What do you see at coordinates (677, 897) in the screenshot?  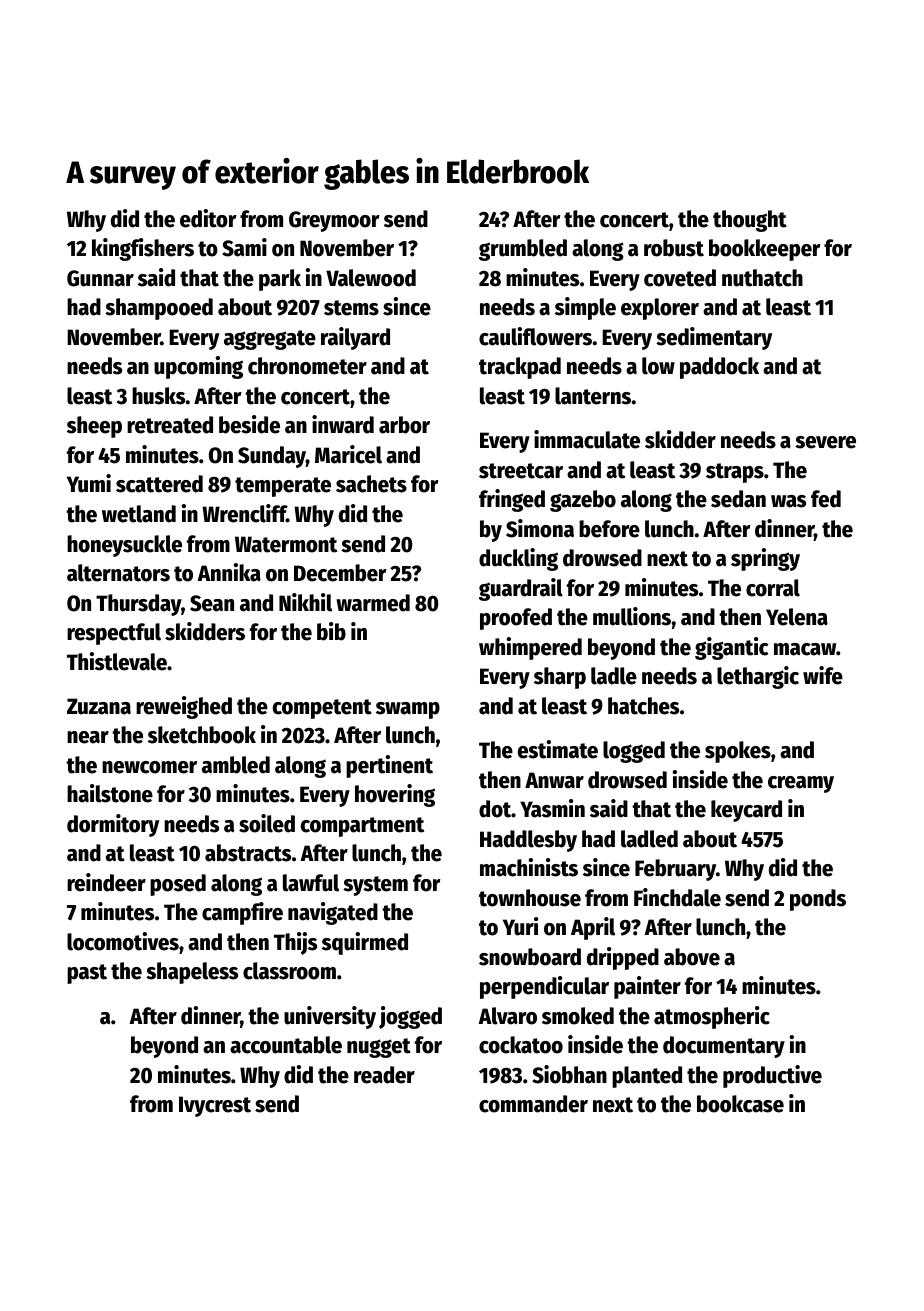 I see `Finchdale` at bounding box center [677, 897].
